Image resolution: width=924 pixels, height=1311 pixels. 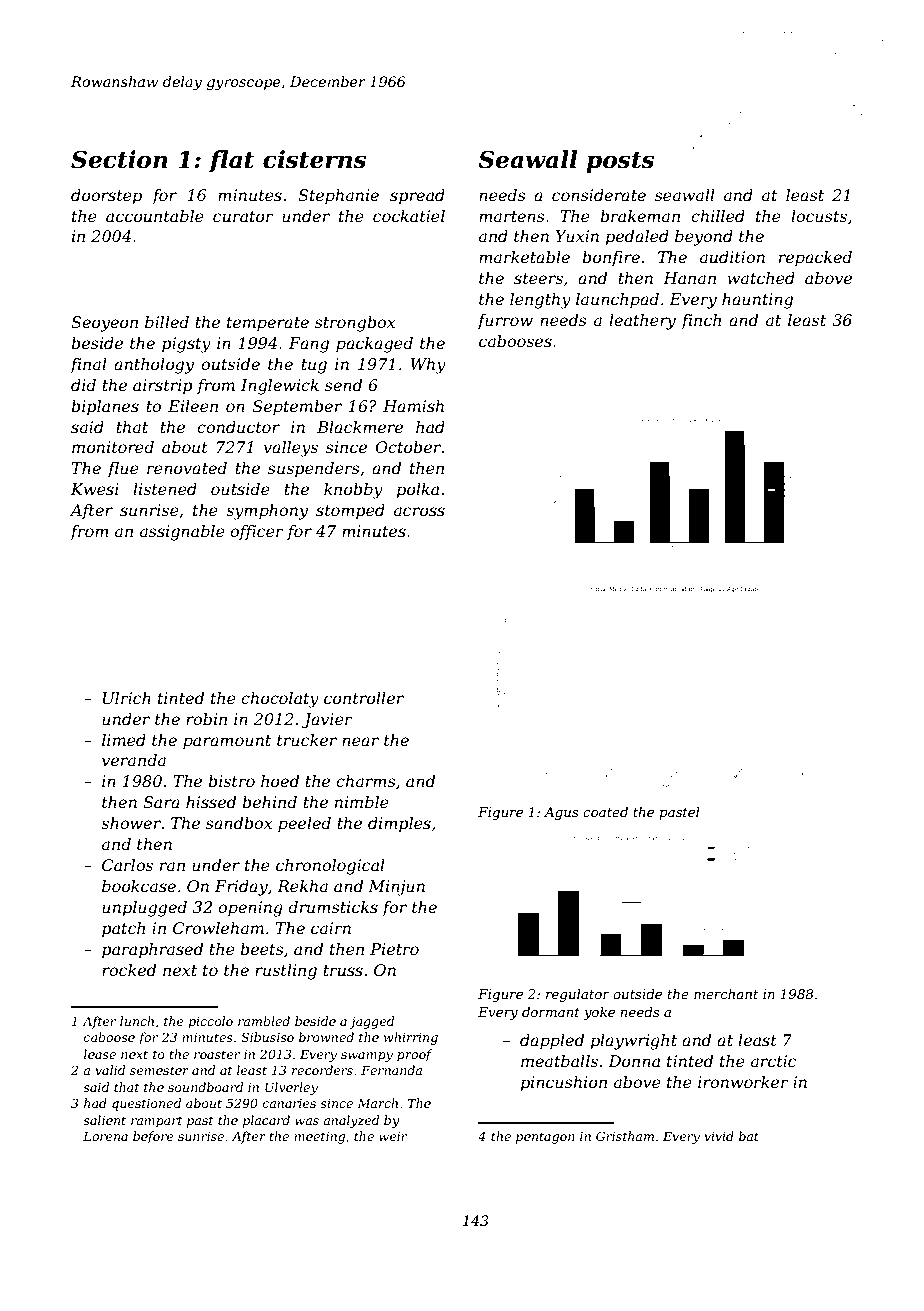 What do you see at coordinates (524, 257) in the screenshot?
I see `marketable` at bounding box center [524, 257].
